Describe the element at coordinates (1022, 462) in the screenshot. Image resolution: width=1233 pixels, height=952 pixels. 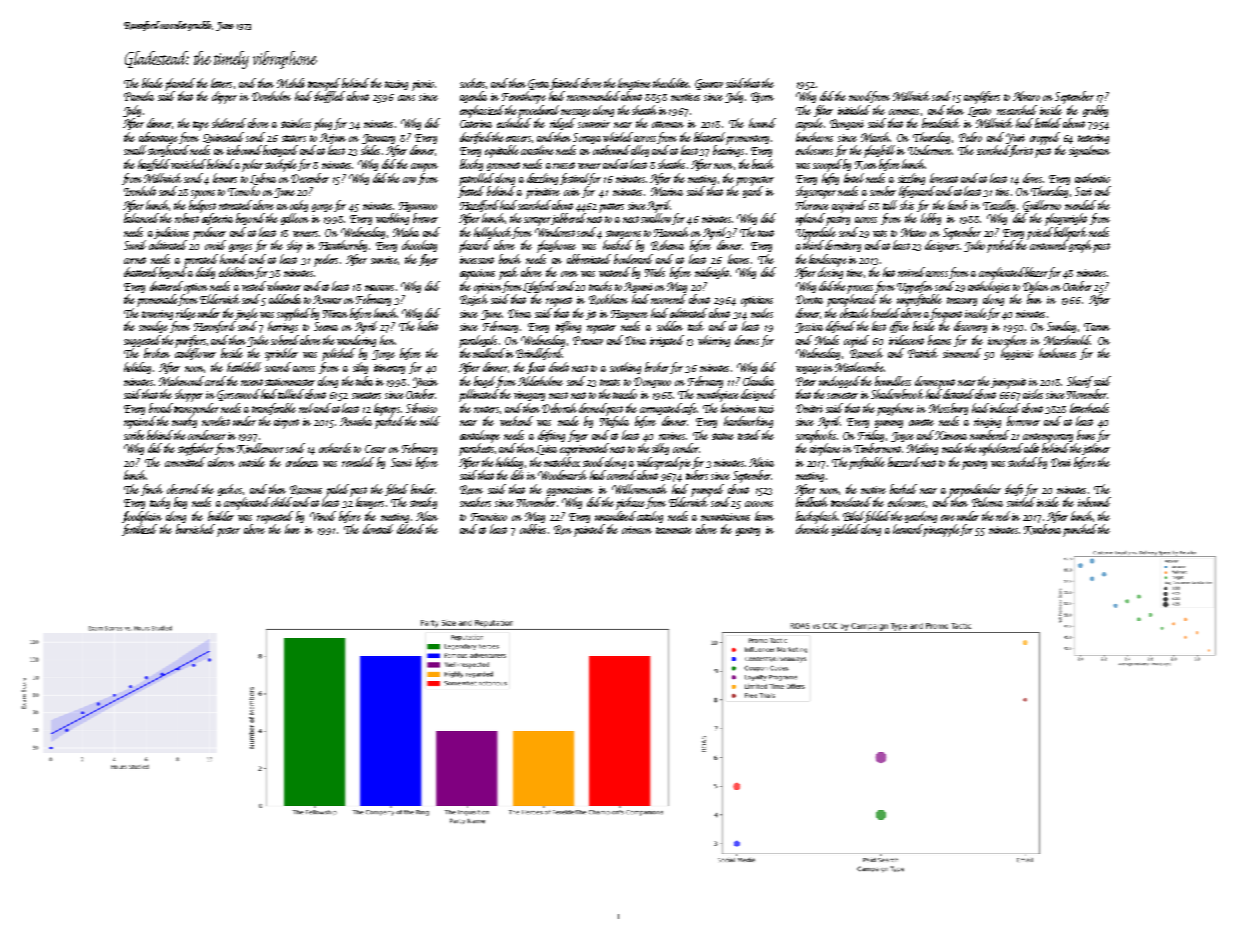
I see `stocked` at that location.
